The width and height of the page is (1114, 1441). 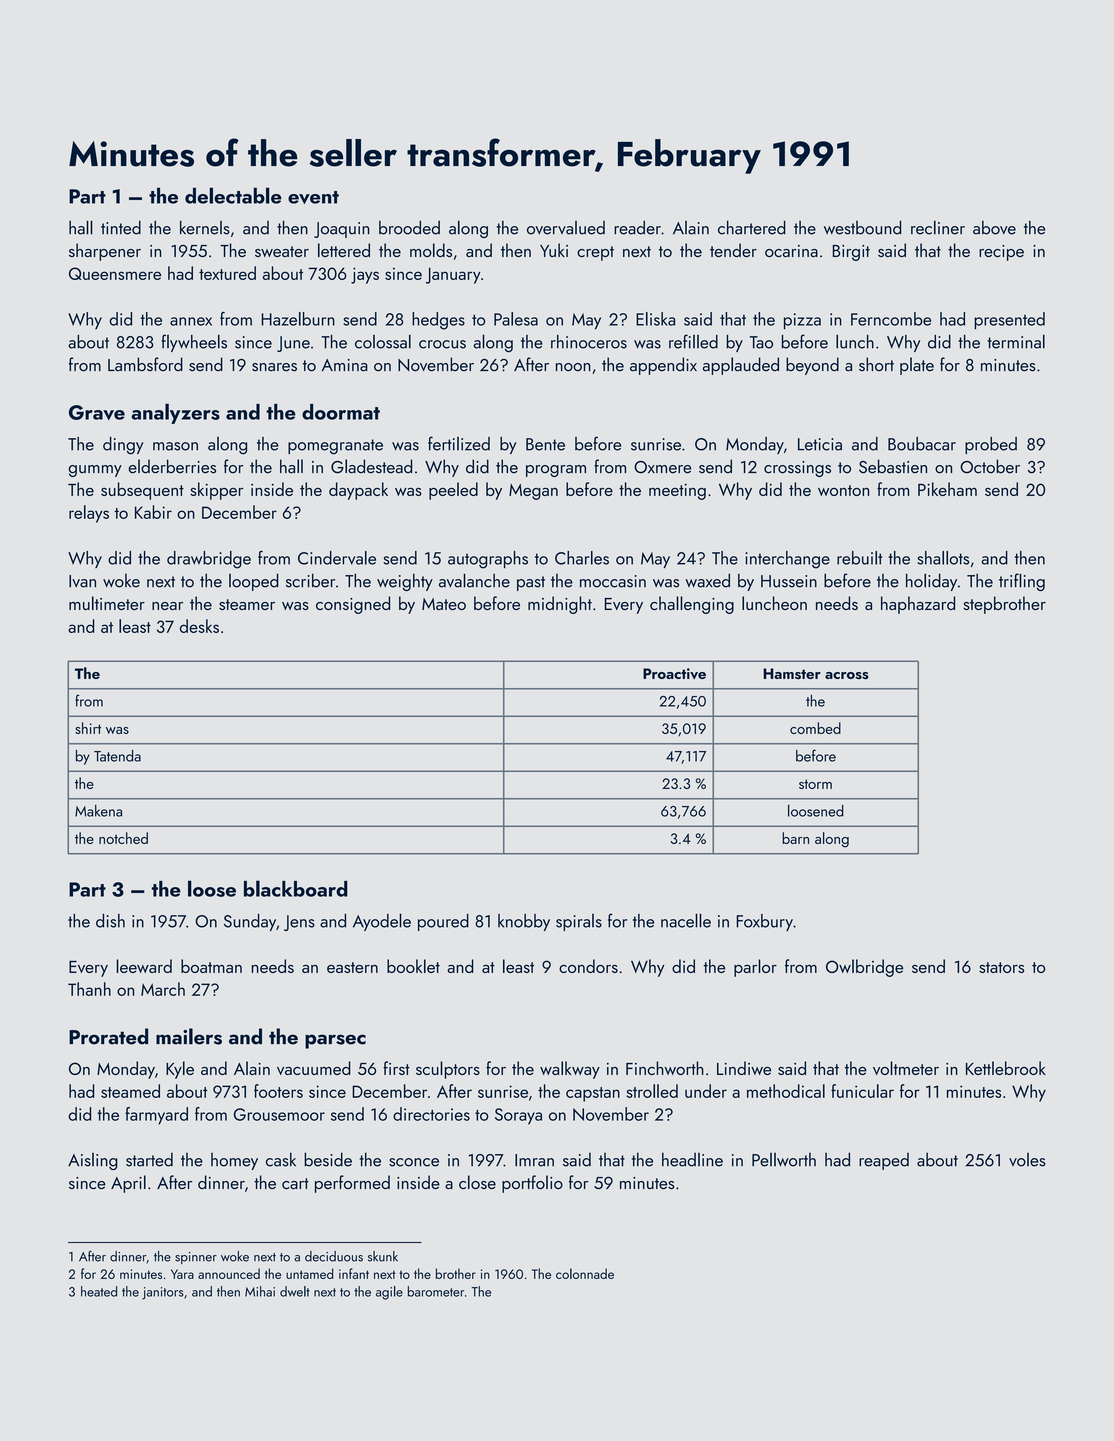 I want to click on Ferncombe, so click(x=891, y=319).
